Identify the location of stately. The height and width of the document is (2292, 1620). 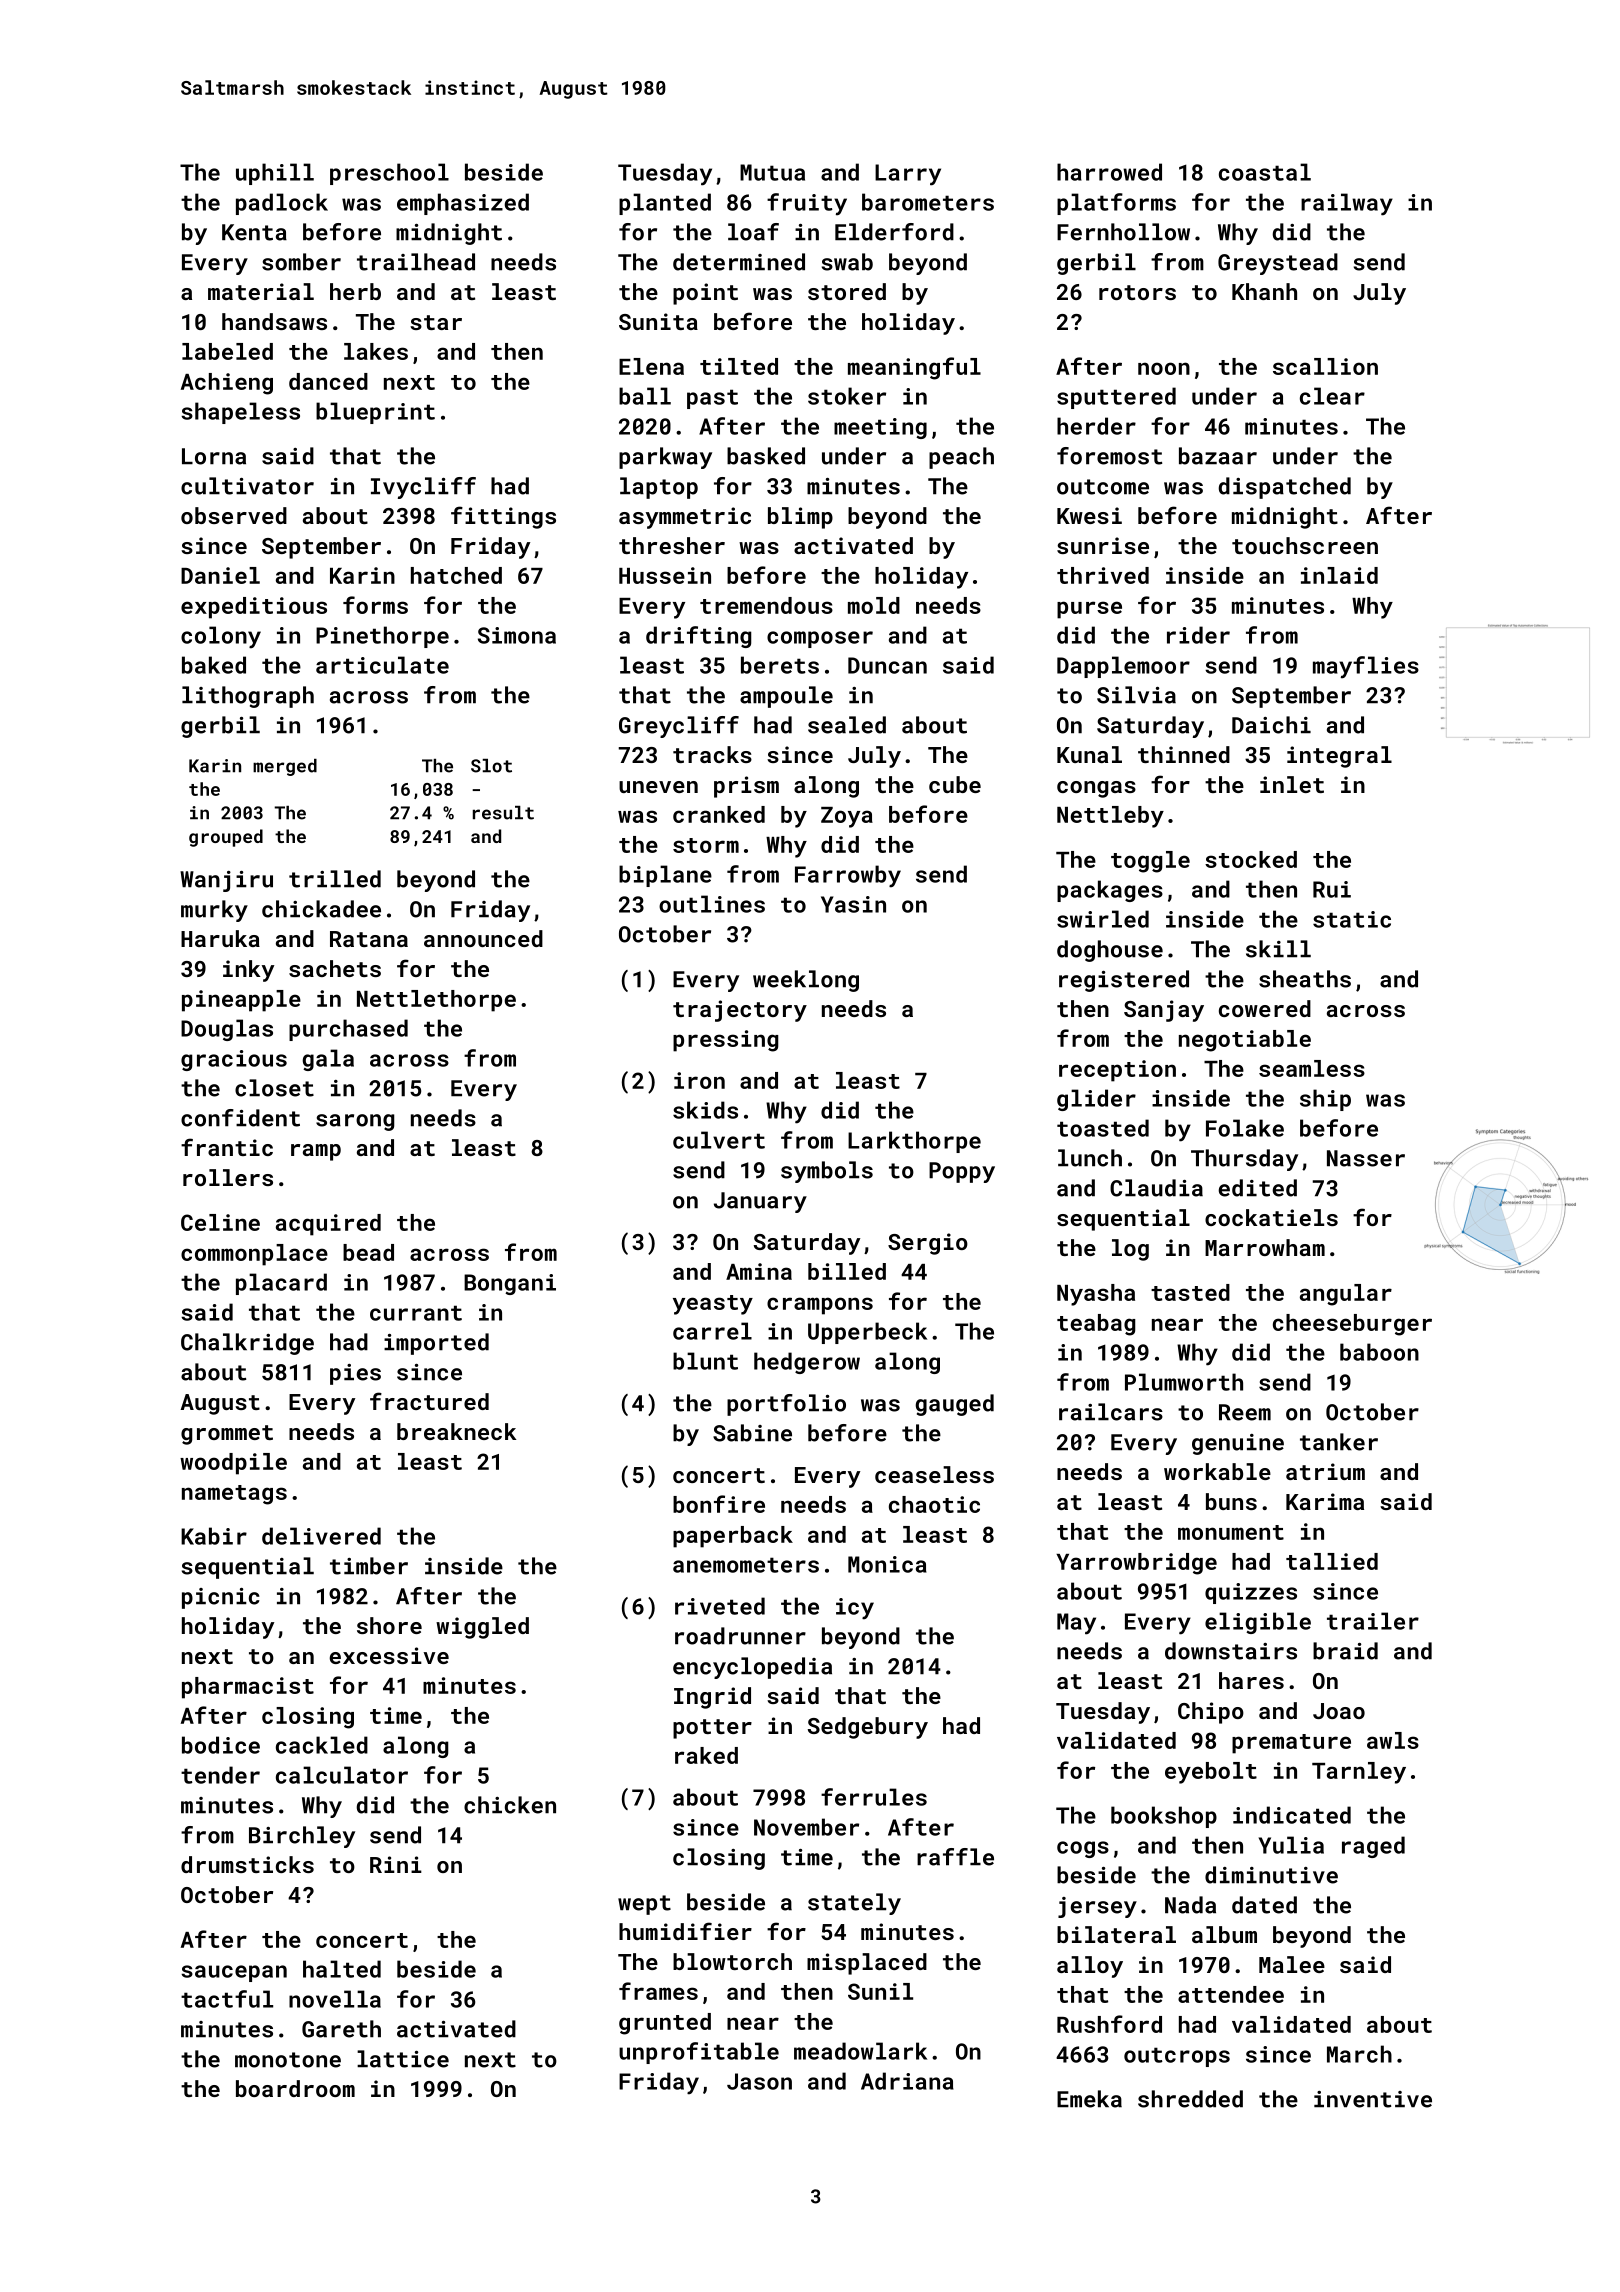
(854, 1904).
